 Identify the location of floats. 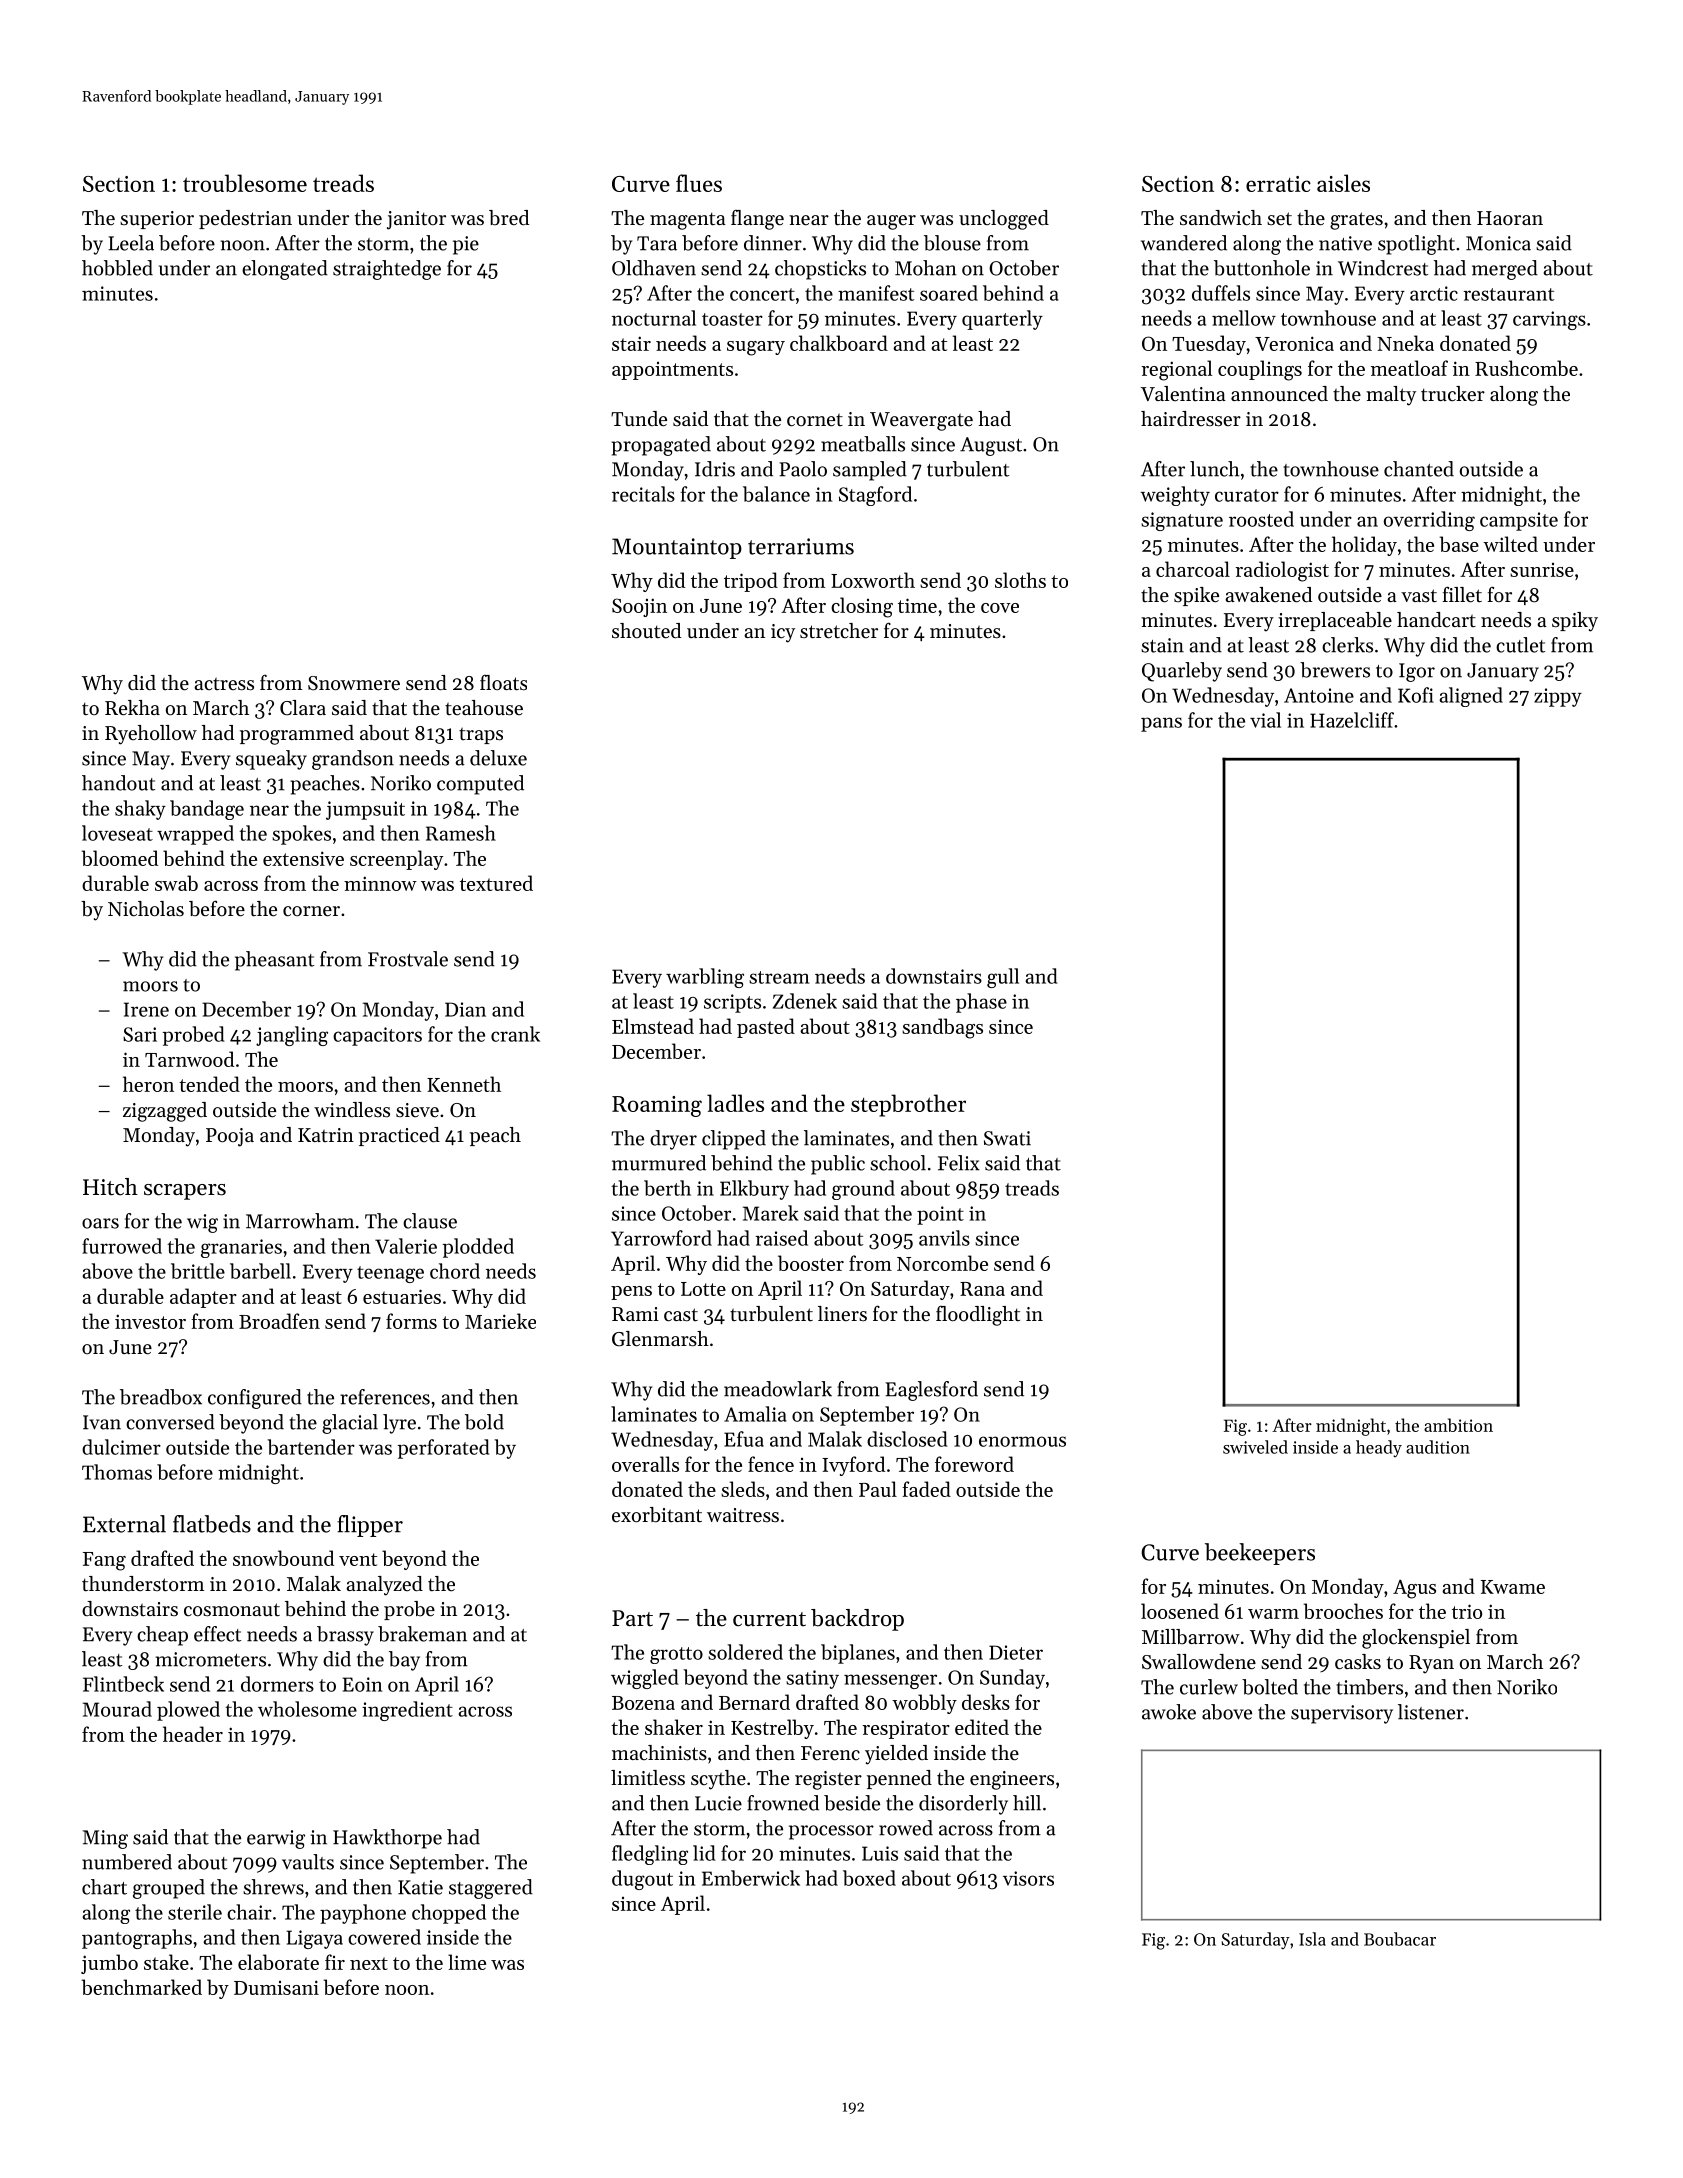
(503, 683).
